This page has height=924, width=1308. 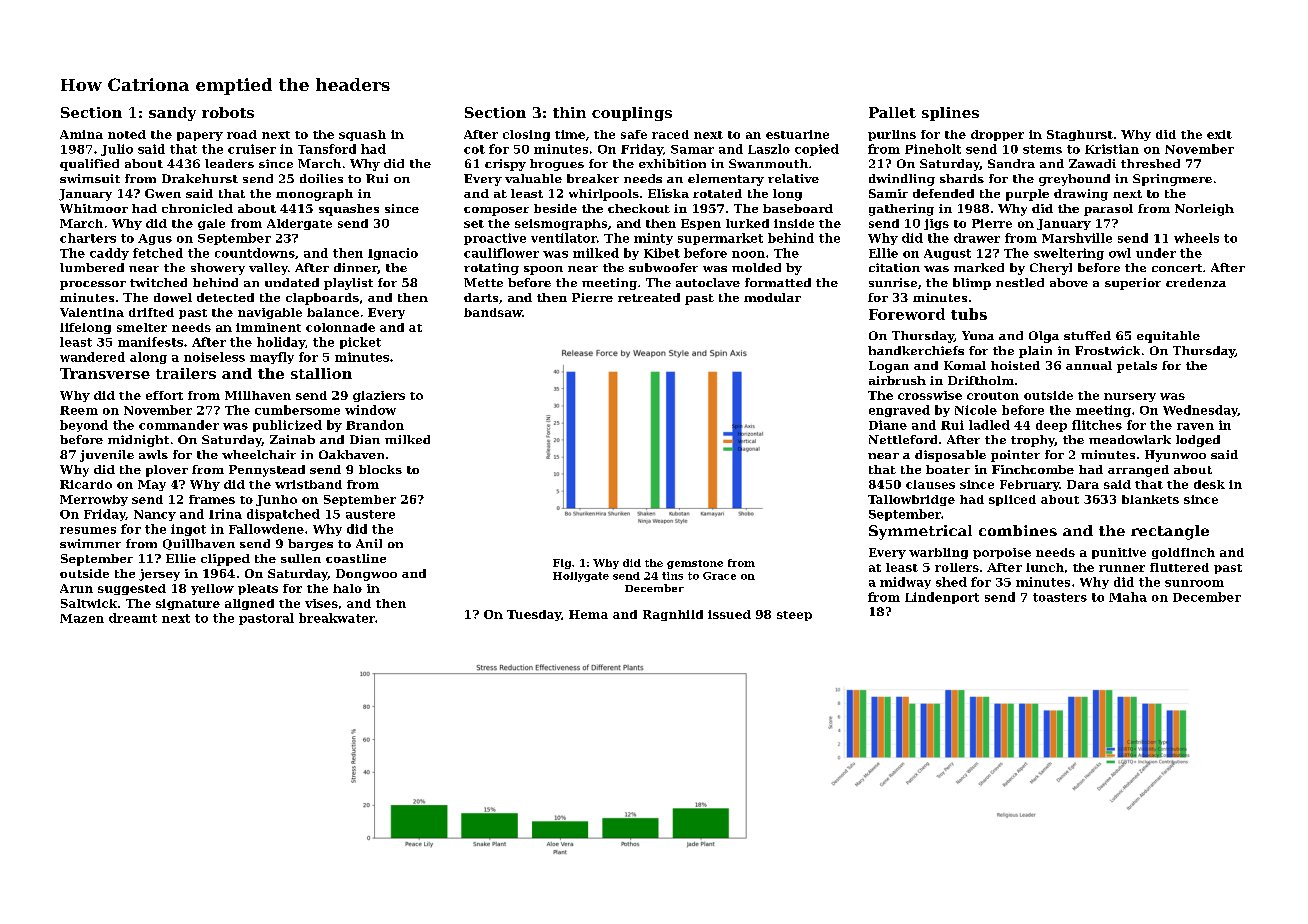 What do you see at coordinates (89, 603) in the page?
I see `Saltwick` at bounding box center [89, 603].
